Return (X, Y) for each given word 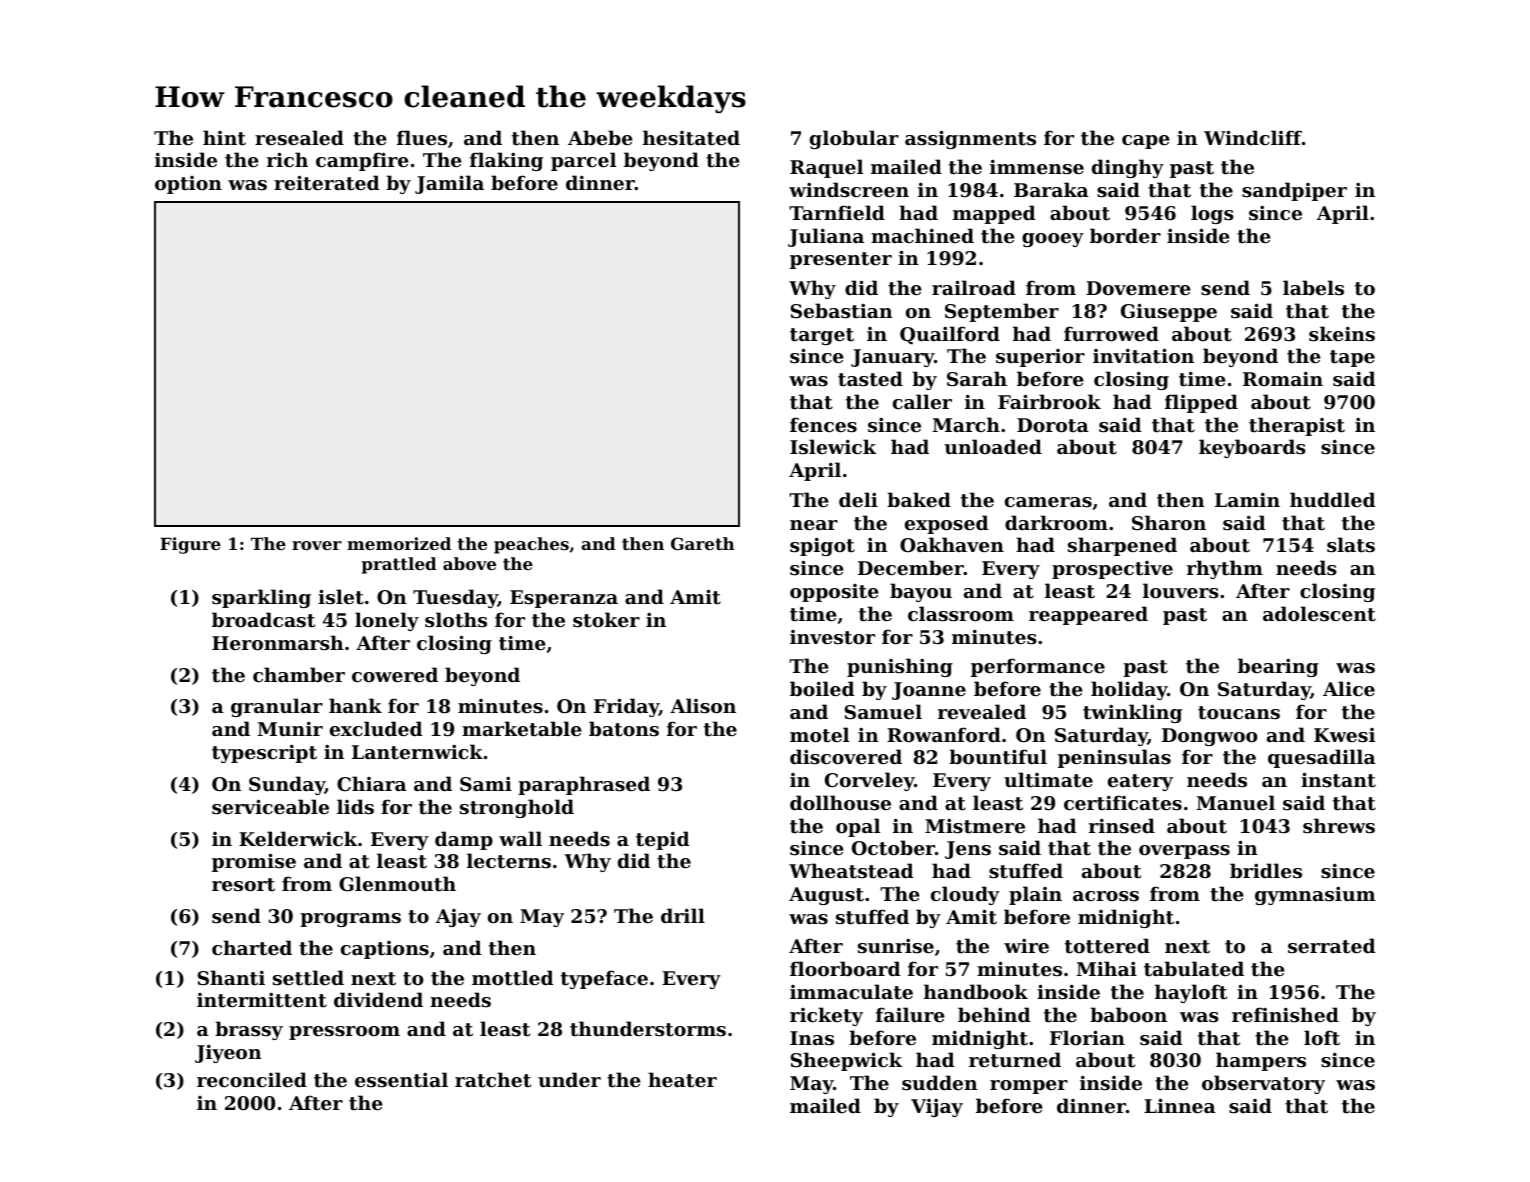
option (188, 185)
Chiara (372, 783)
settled (308, 978)
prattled (399, 565)
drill (683, 915)
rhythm (1225, 569)
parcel (583, 161)
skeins (1342, 334)
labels (1313, 288)
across (1106, 896)
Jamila (449, 184)
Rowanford (944, 734)
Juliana (826, 237)
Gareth (703, 543)
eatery (1140, 782)
